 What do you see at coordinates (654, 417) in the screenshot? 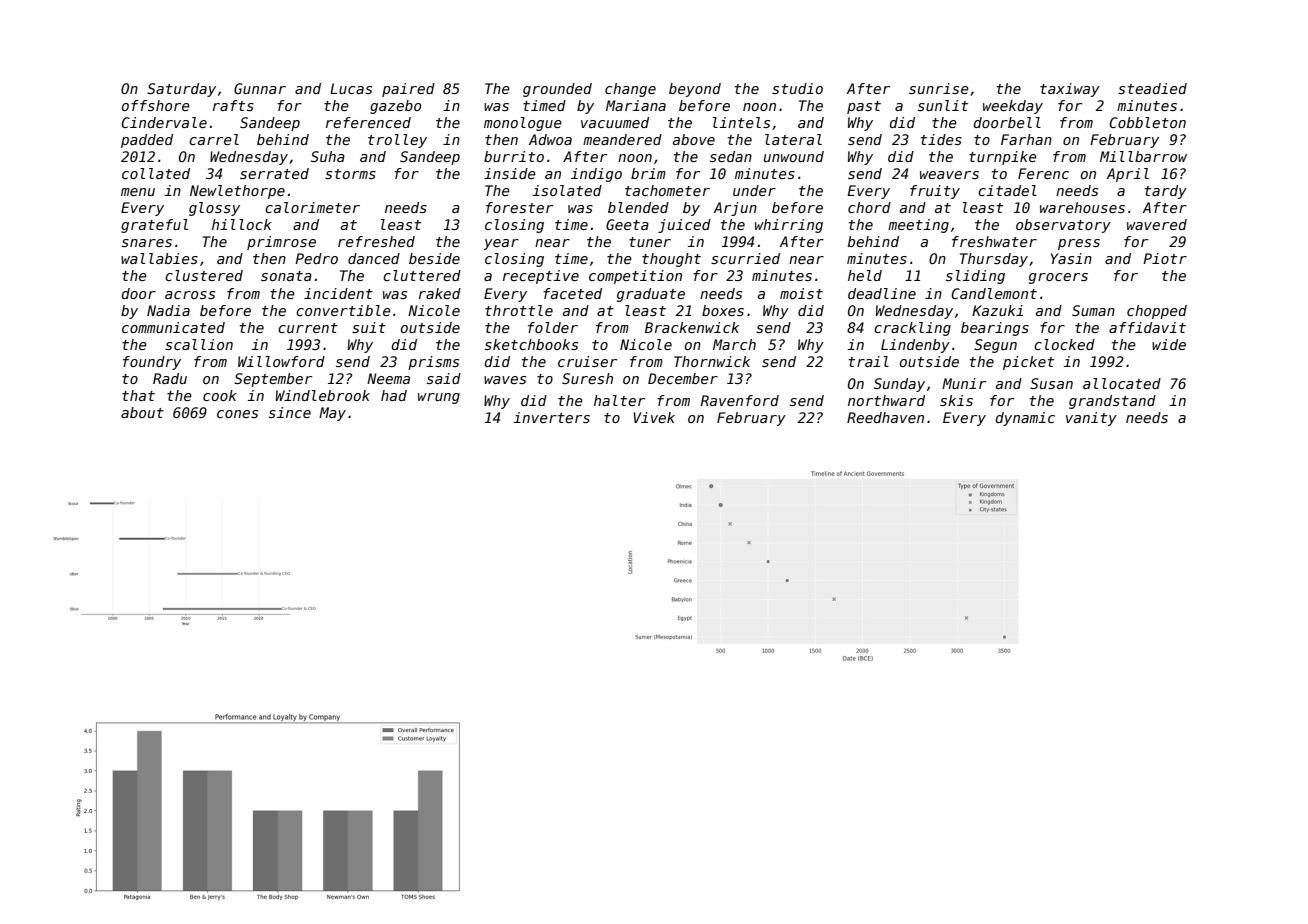
I see `Vivek` at bounding box center [654, 417].
